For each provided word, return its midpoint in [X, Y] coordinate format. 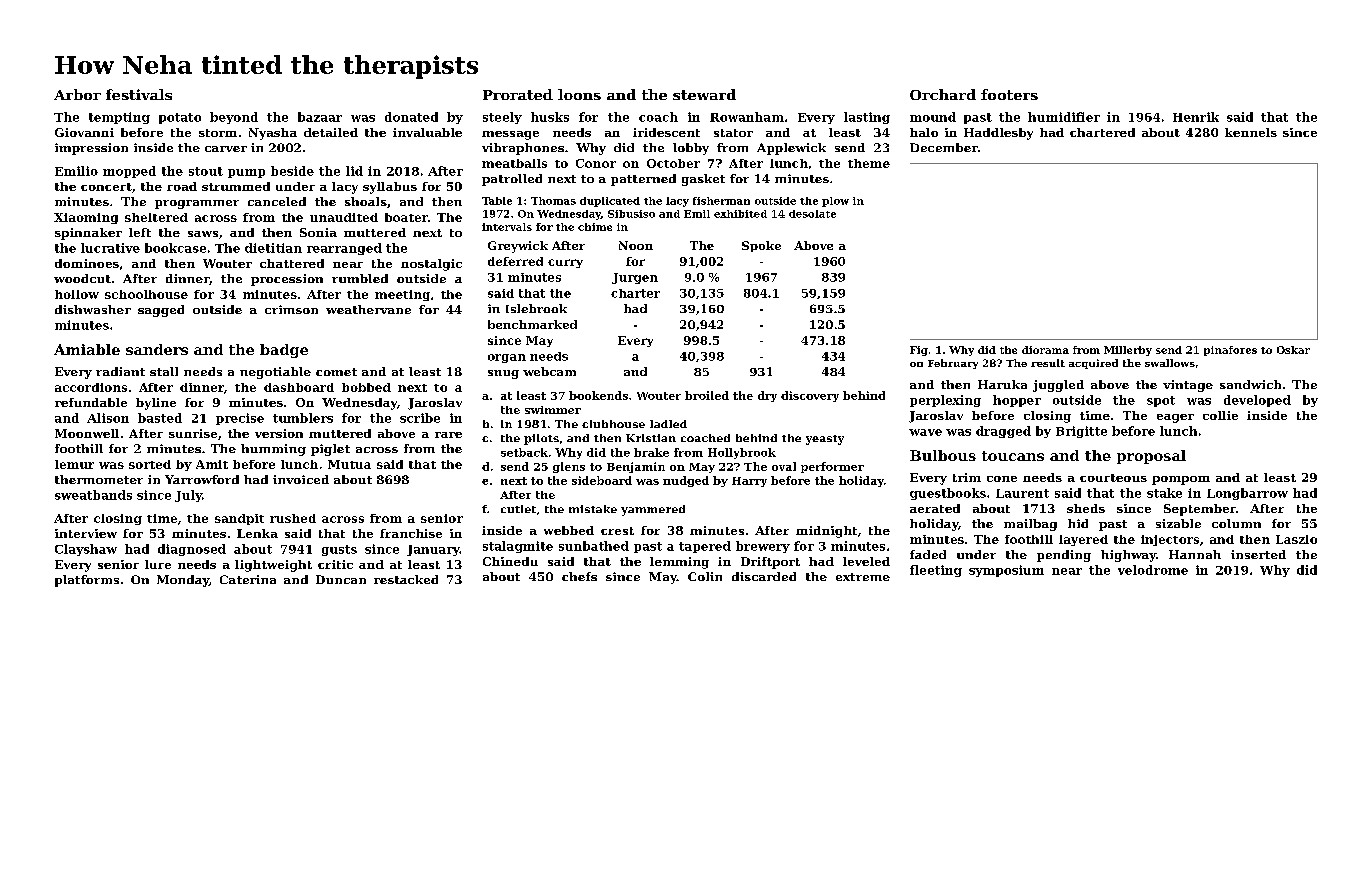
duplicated [610, 202]
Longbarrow [1247, 494]
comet [336, 372]
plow [835, 202]
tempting [119, 118]
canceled [277, 201]
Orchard [943, 94]
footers [1009, 94]
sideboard [602, 480]
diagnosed [192, 550]
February [953, 364]
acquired [1093, 364]
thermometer [99, 479]
